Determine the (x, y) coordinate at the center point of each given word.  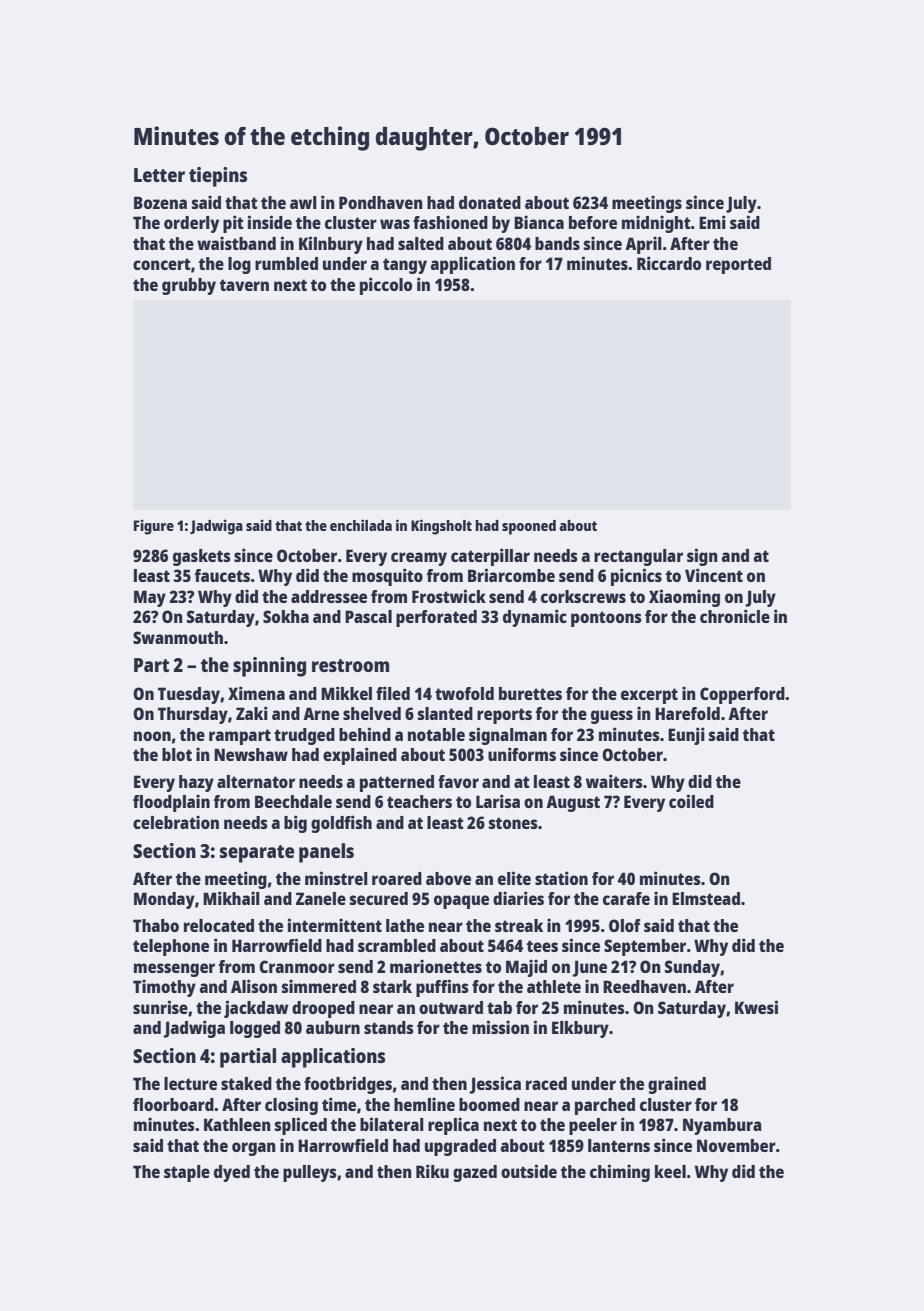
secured (379, 898)
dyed (232, 1173)
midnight (656, 224)
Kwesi (756, 1007)
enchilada (361, 525)
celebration (176, 822)
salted (421, 243)
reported (738, 265)
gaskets (202, 557)
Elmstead (706, 898)
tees (542, 946)
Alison (254, 986)
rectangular (638, 557)
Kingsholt (441, 527)
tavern (244, 285)
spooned (529, 527)
